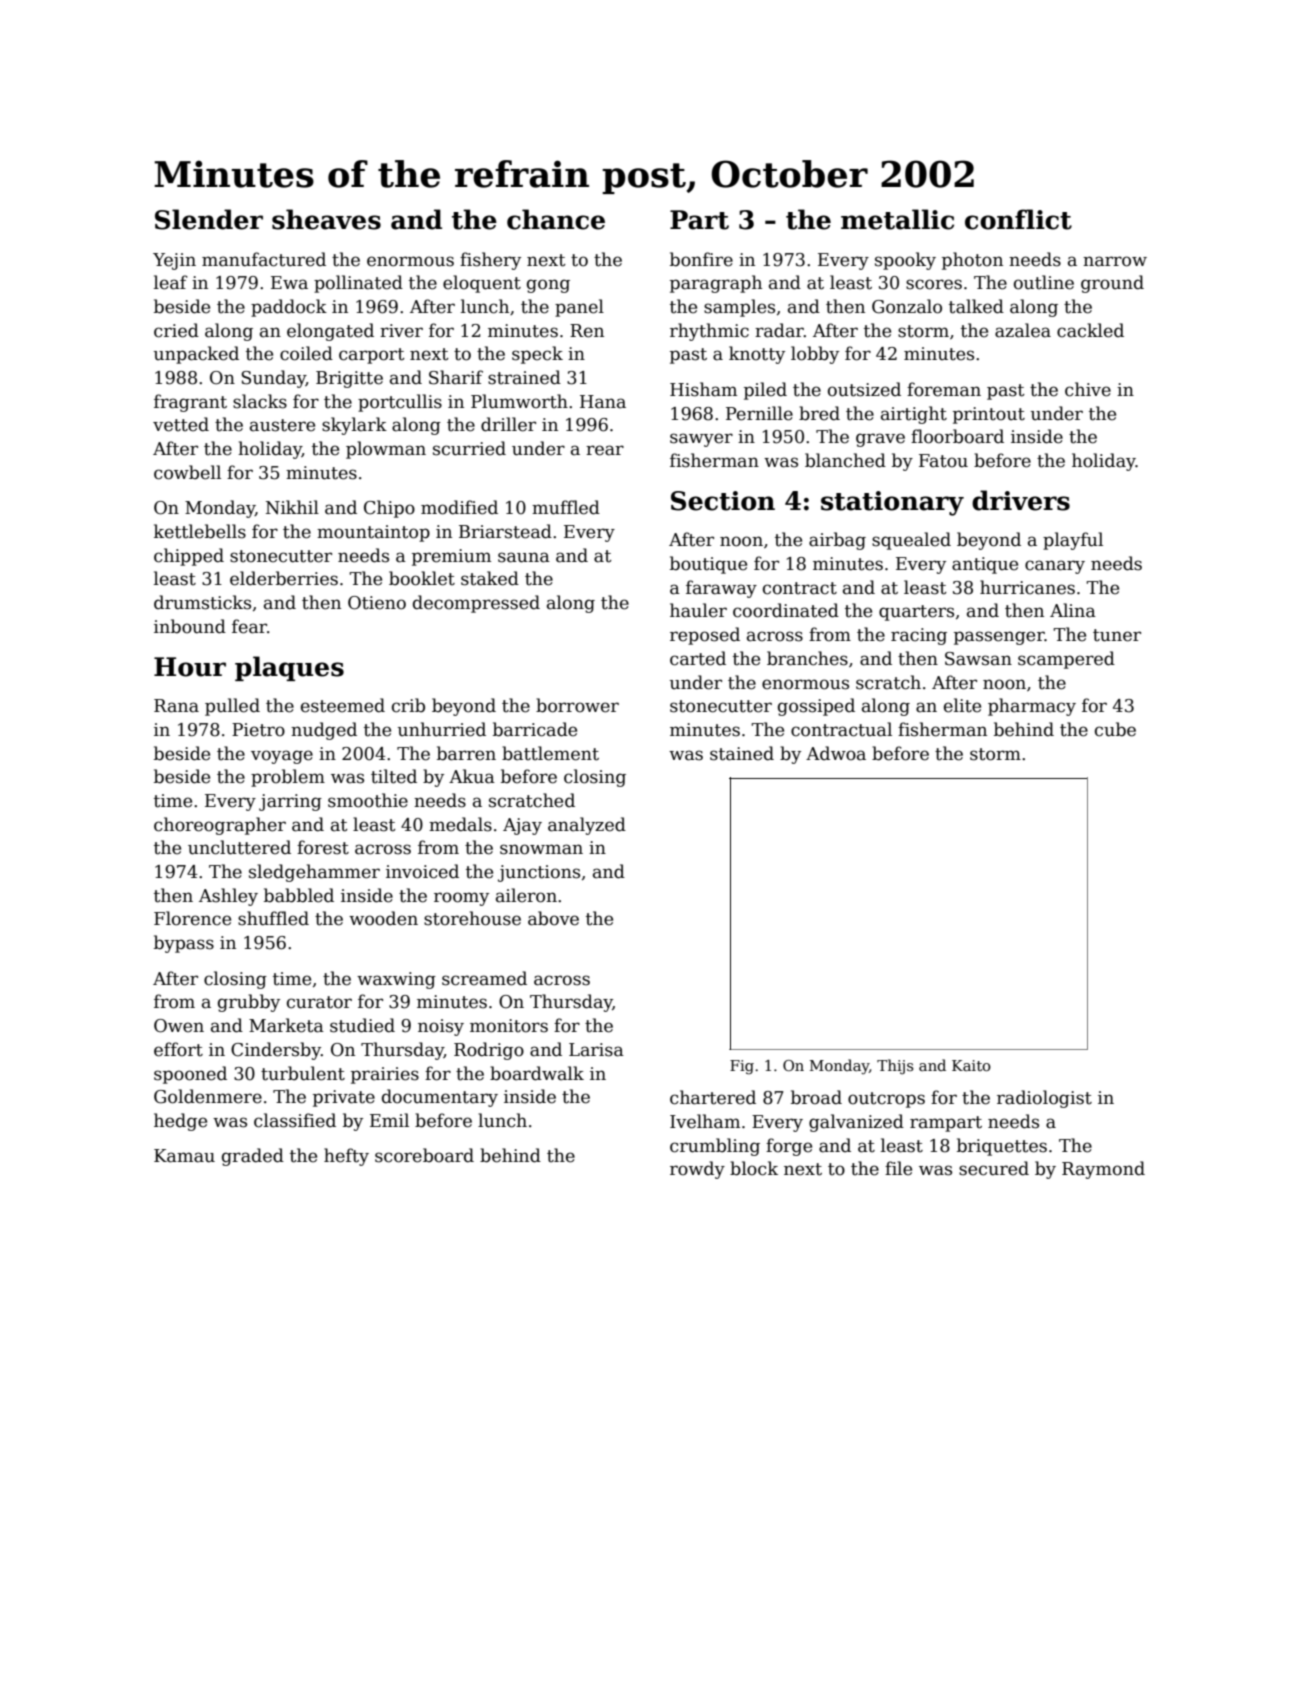 This screenshot has height=1685, width=1302. What do you see at coordinates (1018, 219) in the screenshot?
I see `conflict` at bounding box center [1018, 219].
